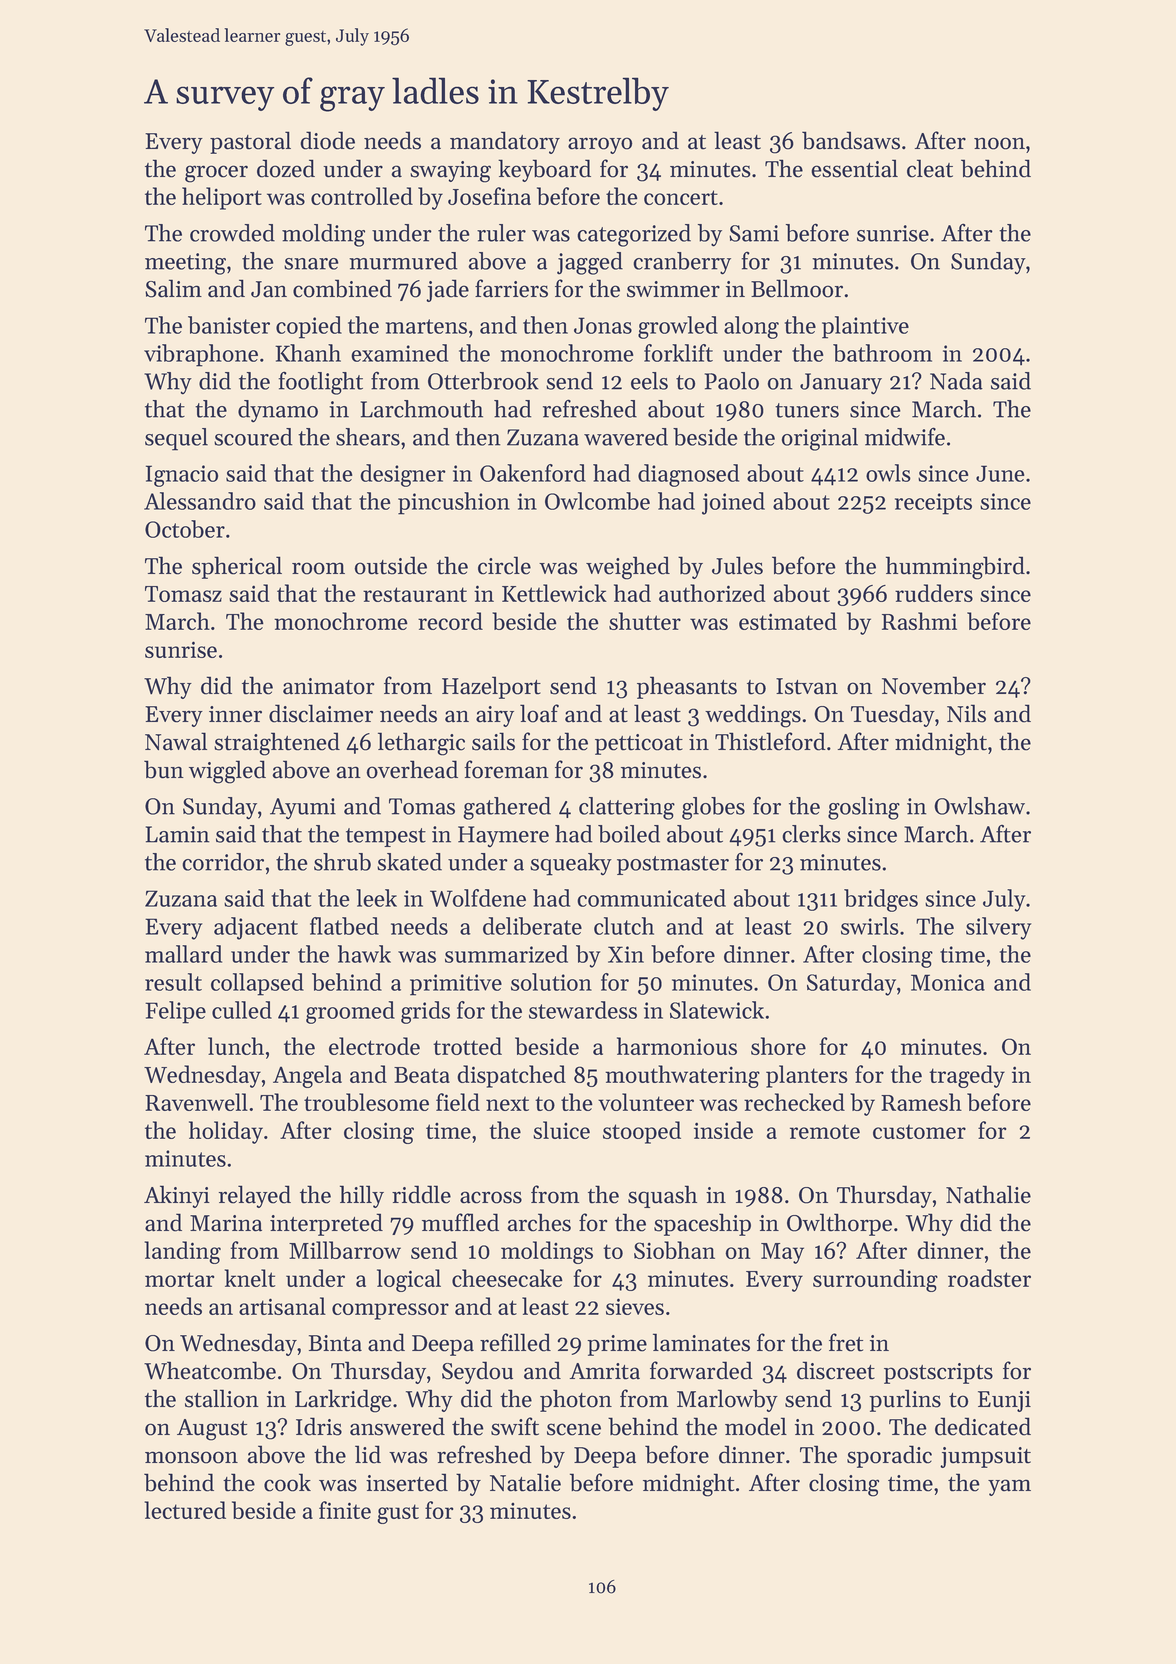 The image size is (1176, 1664). What do you see at coordinates (989, 1278) in the document?
I see `roadster` at bounding box center [989, 1278].
